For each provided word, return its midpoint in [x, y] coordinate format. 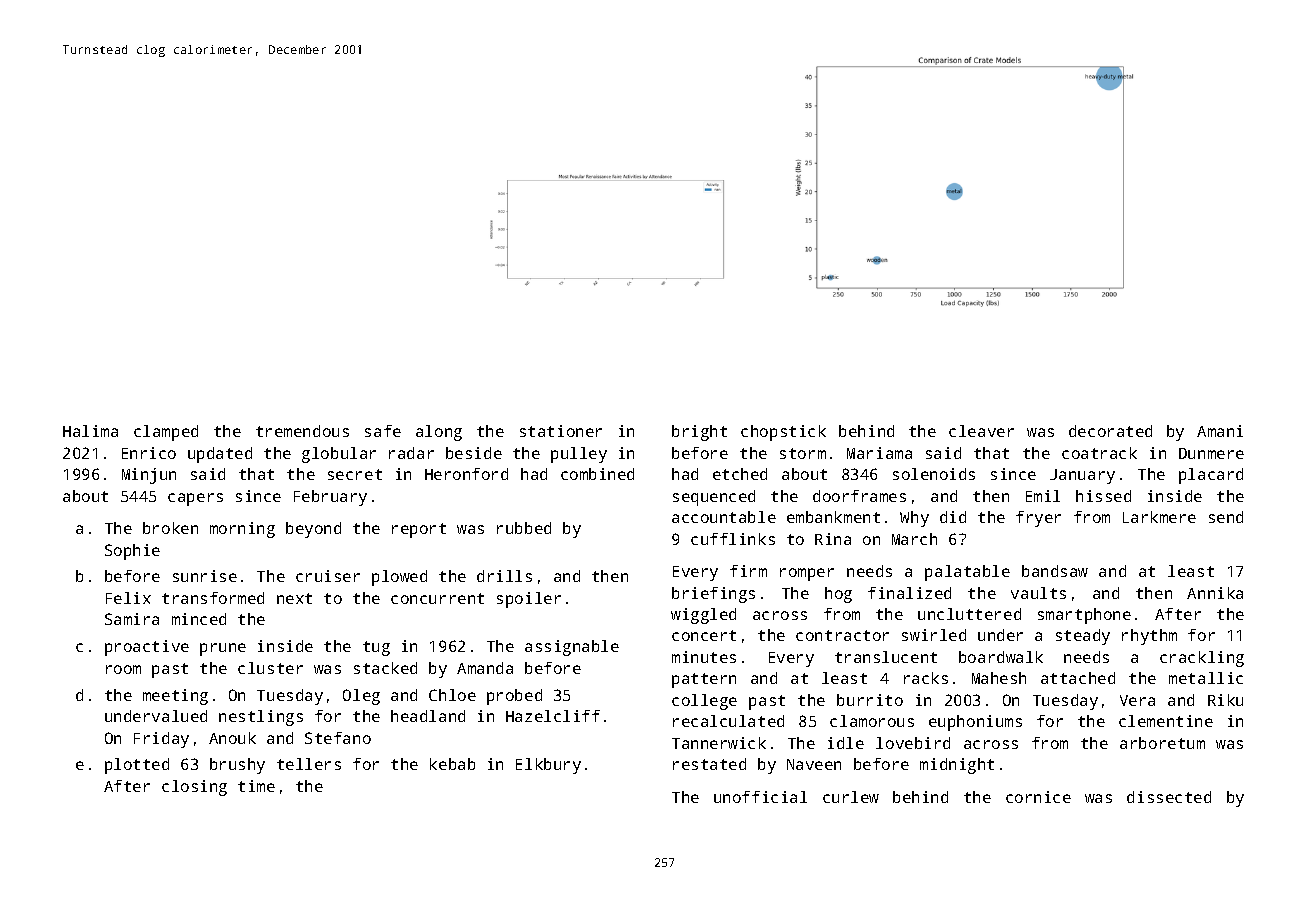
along [439, 433]
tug [376, 648]
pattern [704, 680]
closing [194, 788]
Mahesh [999, 678]
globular [339, 455]
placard [1211, 476]
